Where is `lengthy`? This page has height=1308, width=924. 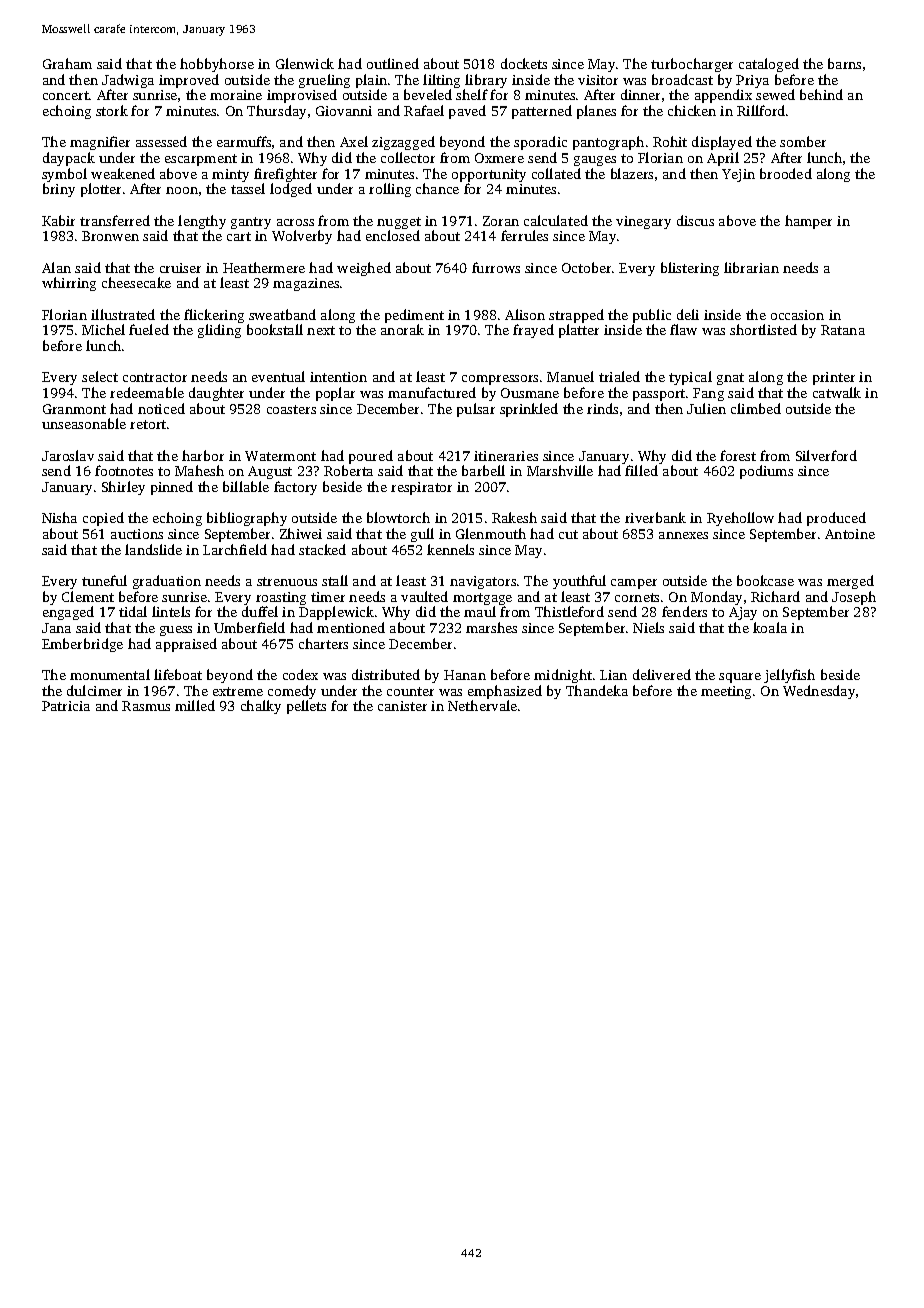 lengthy is located at coordinates (202, 222).
